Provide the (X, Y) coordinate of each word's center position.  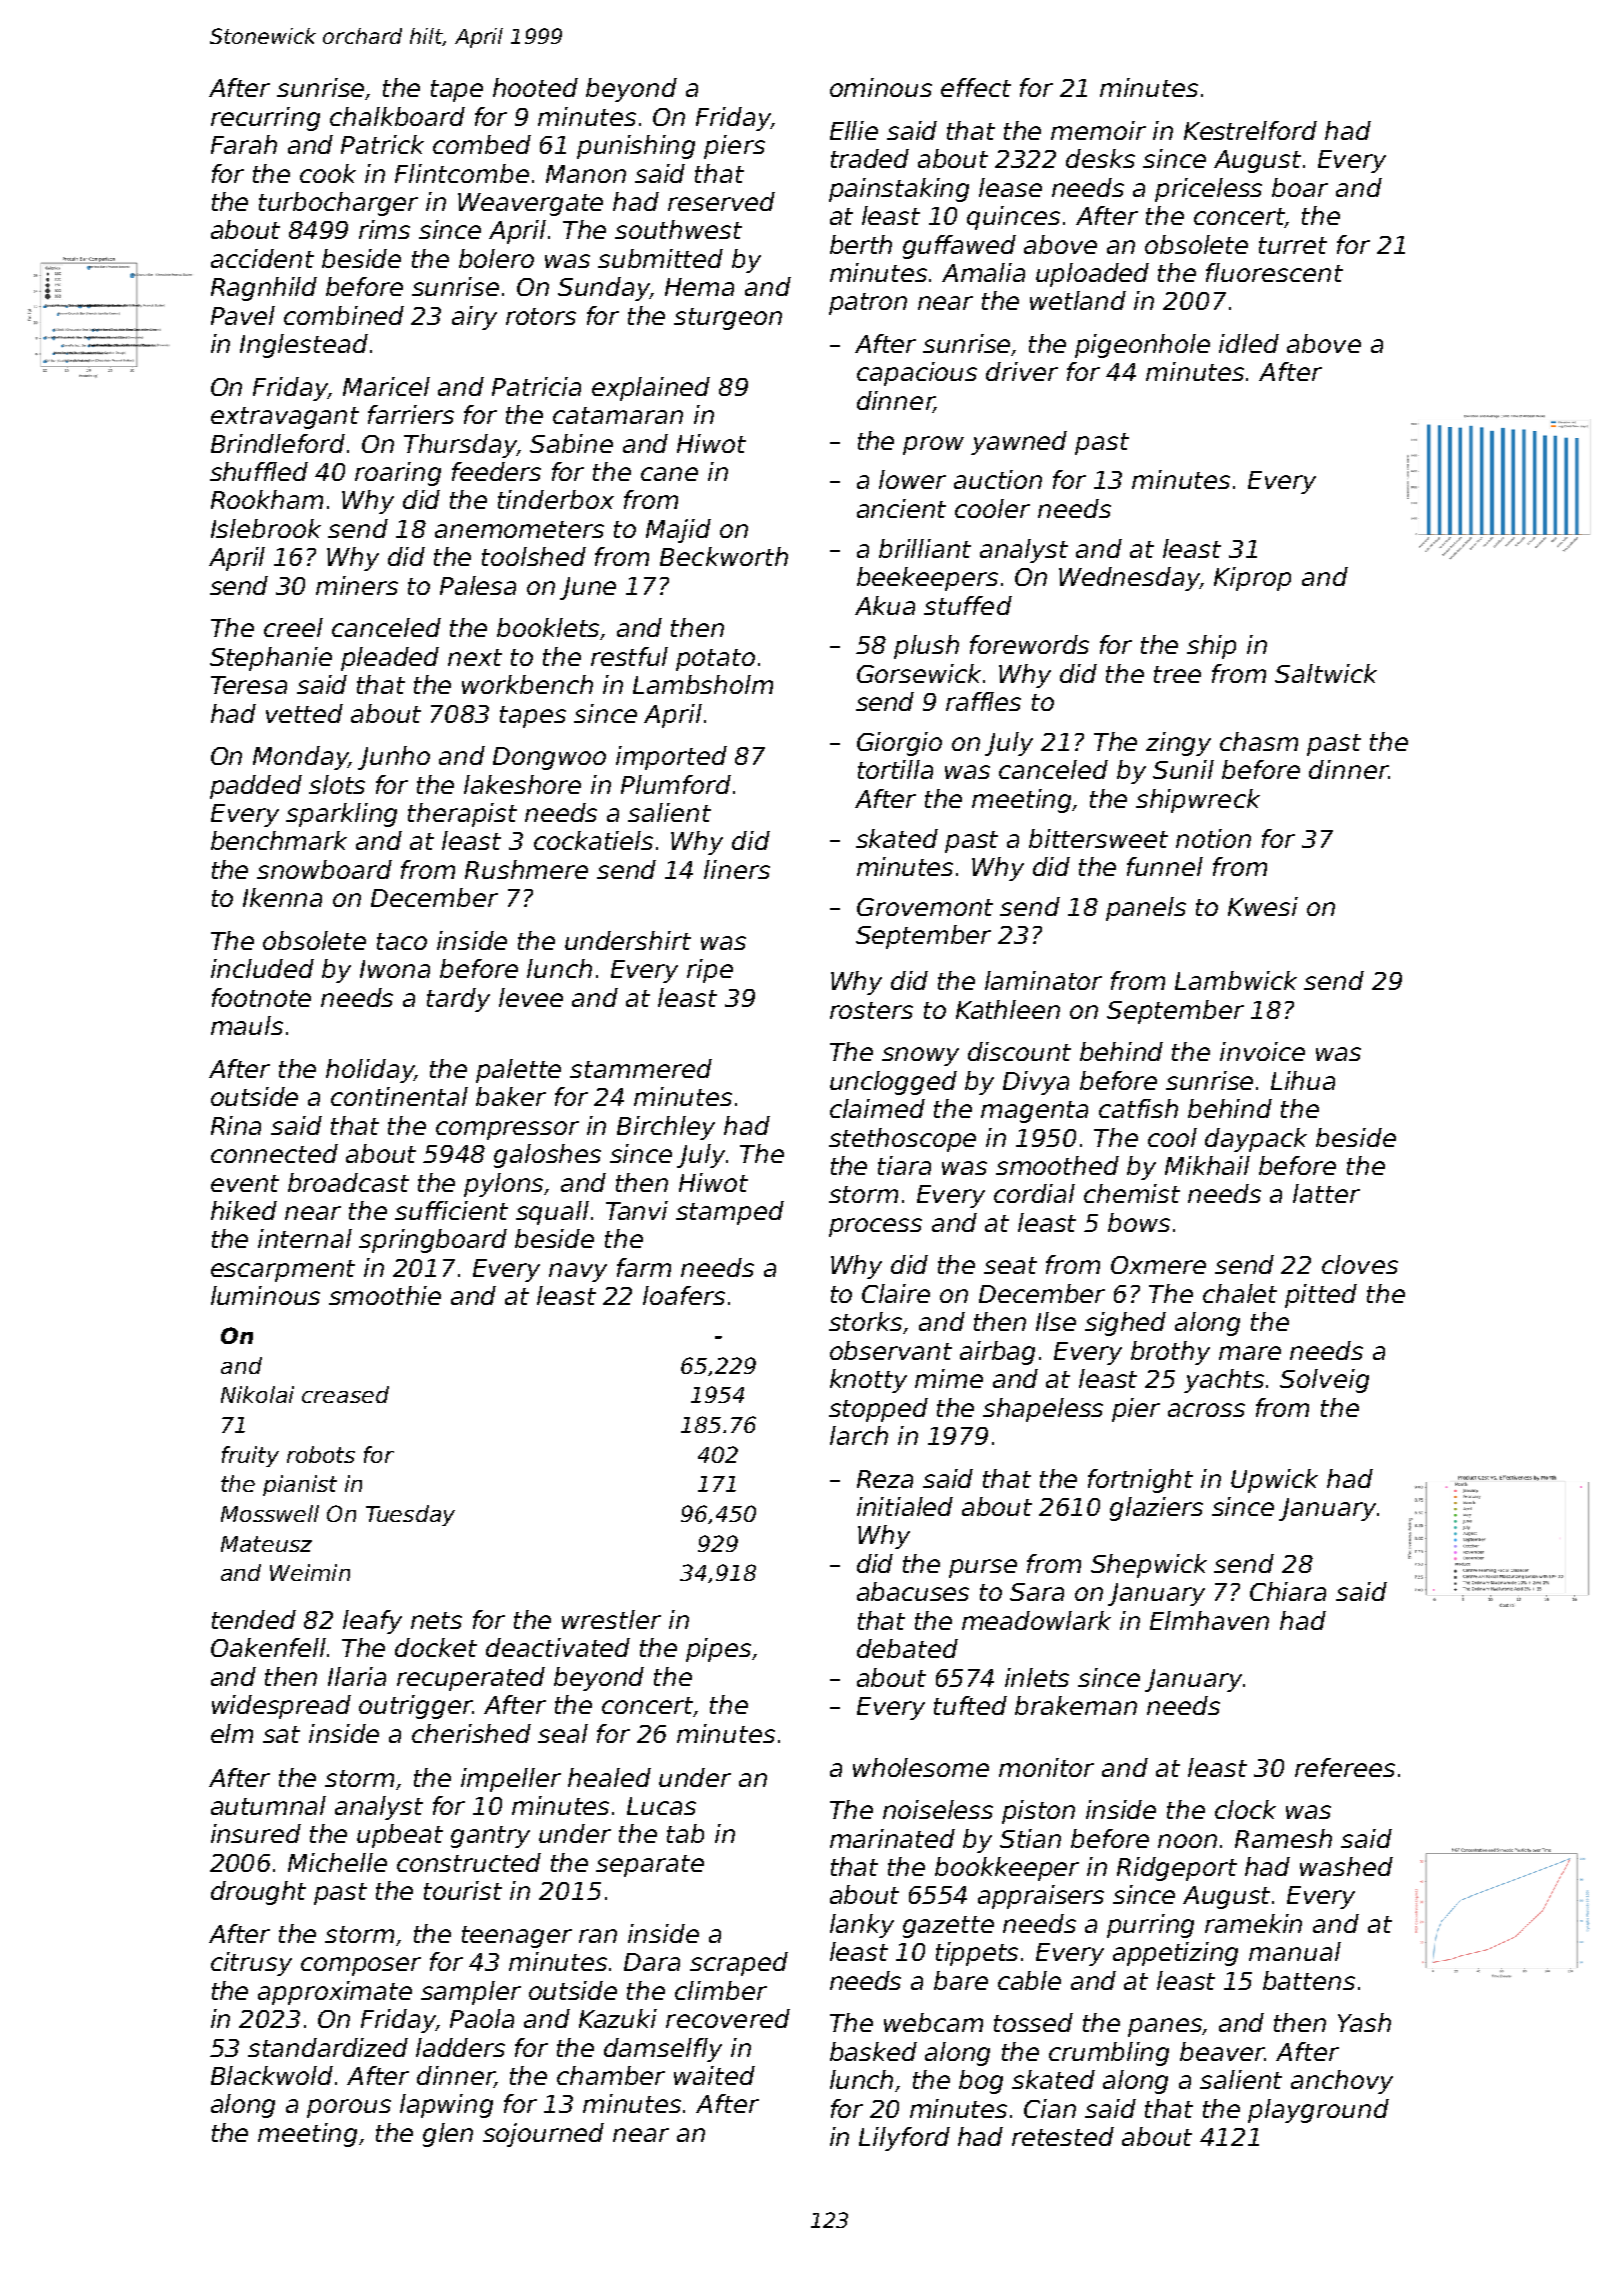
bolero (496, 258)
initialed (905, 1506)
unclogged (893, 1083)
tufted (970, 1705)
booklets (549, 629)
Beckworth (724, 556)
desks (1100, 158)
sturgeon (728, 319)
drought (258, 1893)
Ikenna (282, 897)
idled (1249, 343)
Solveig (1324, 1381)
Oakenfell (268, 1647)
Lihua (1303, 1080)
